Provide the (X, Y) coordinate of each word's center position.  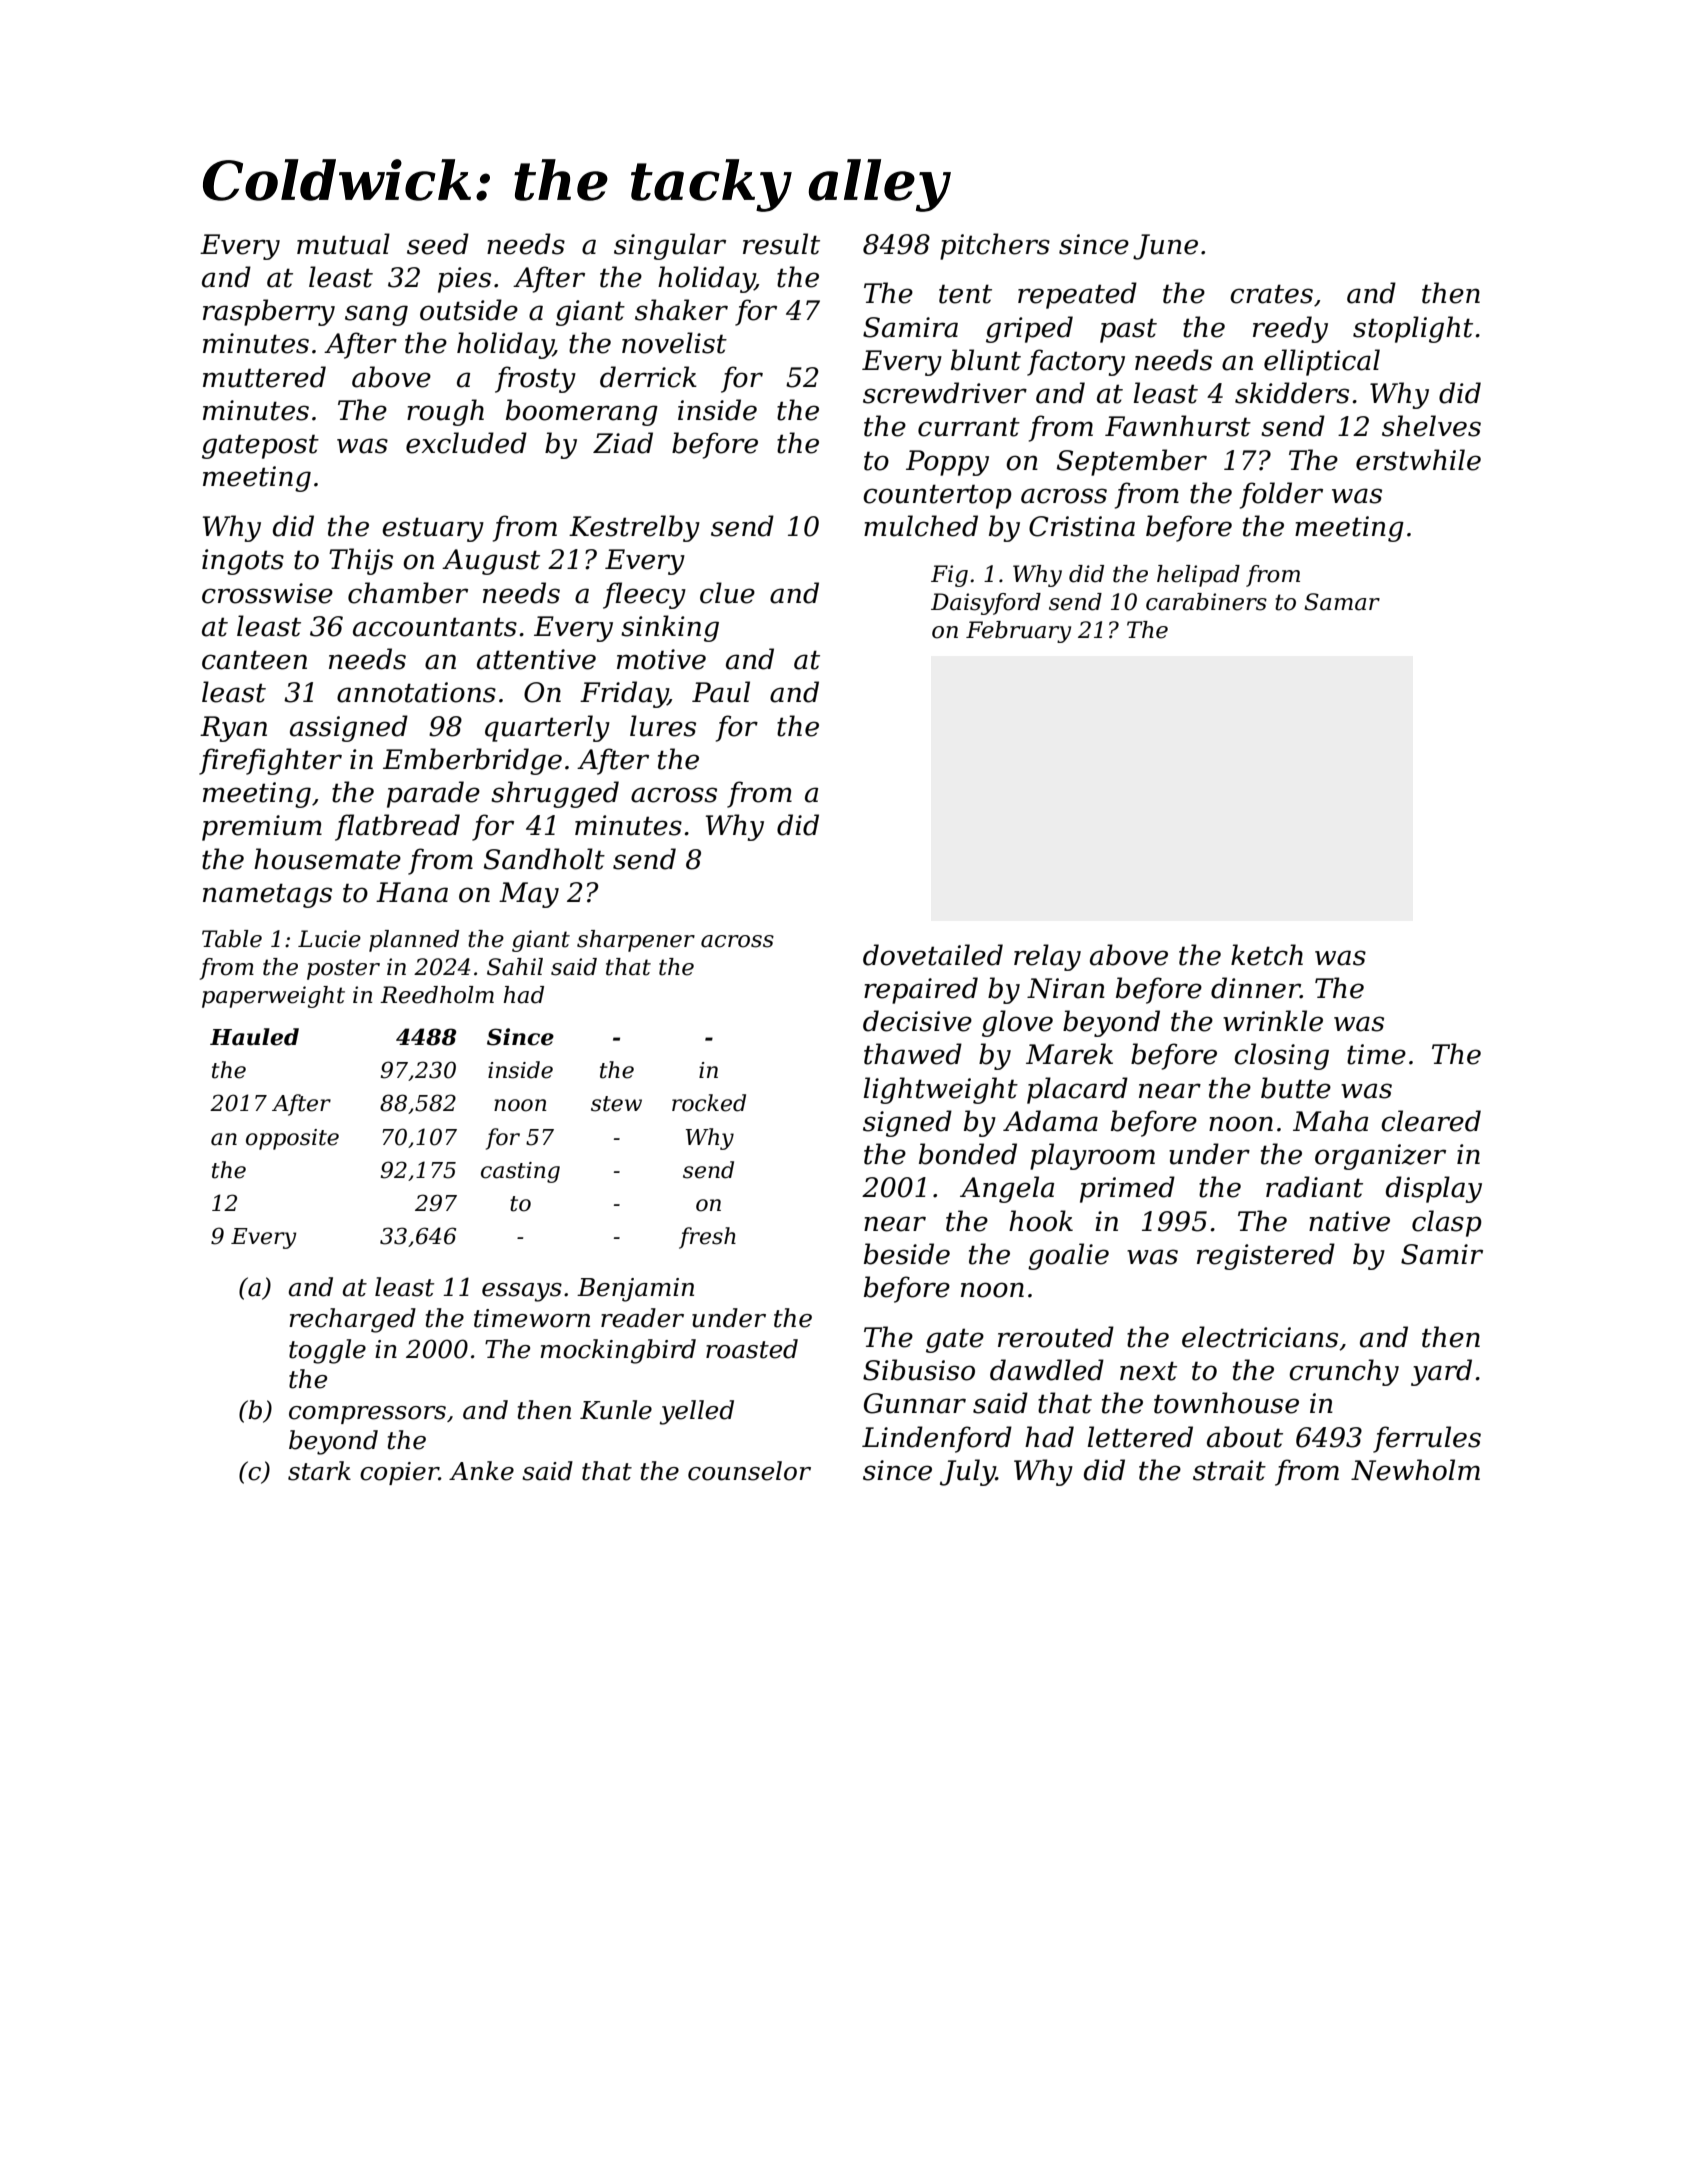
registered (1266, 1256)
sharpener (636, 941)
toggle (327, 1351)
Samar (1342, 602)
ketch (1267, 955)
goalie (1068, 1256)
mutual (343, 244)
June (1165, 247)
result (781, 244)
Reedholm (437, 995)
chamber (408, 593)
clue (727, 593)
